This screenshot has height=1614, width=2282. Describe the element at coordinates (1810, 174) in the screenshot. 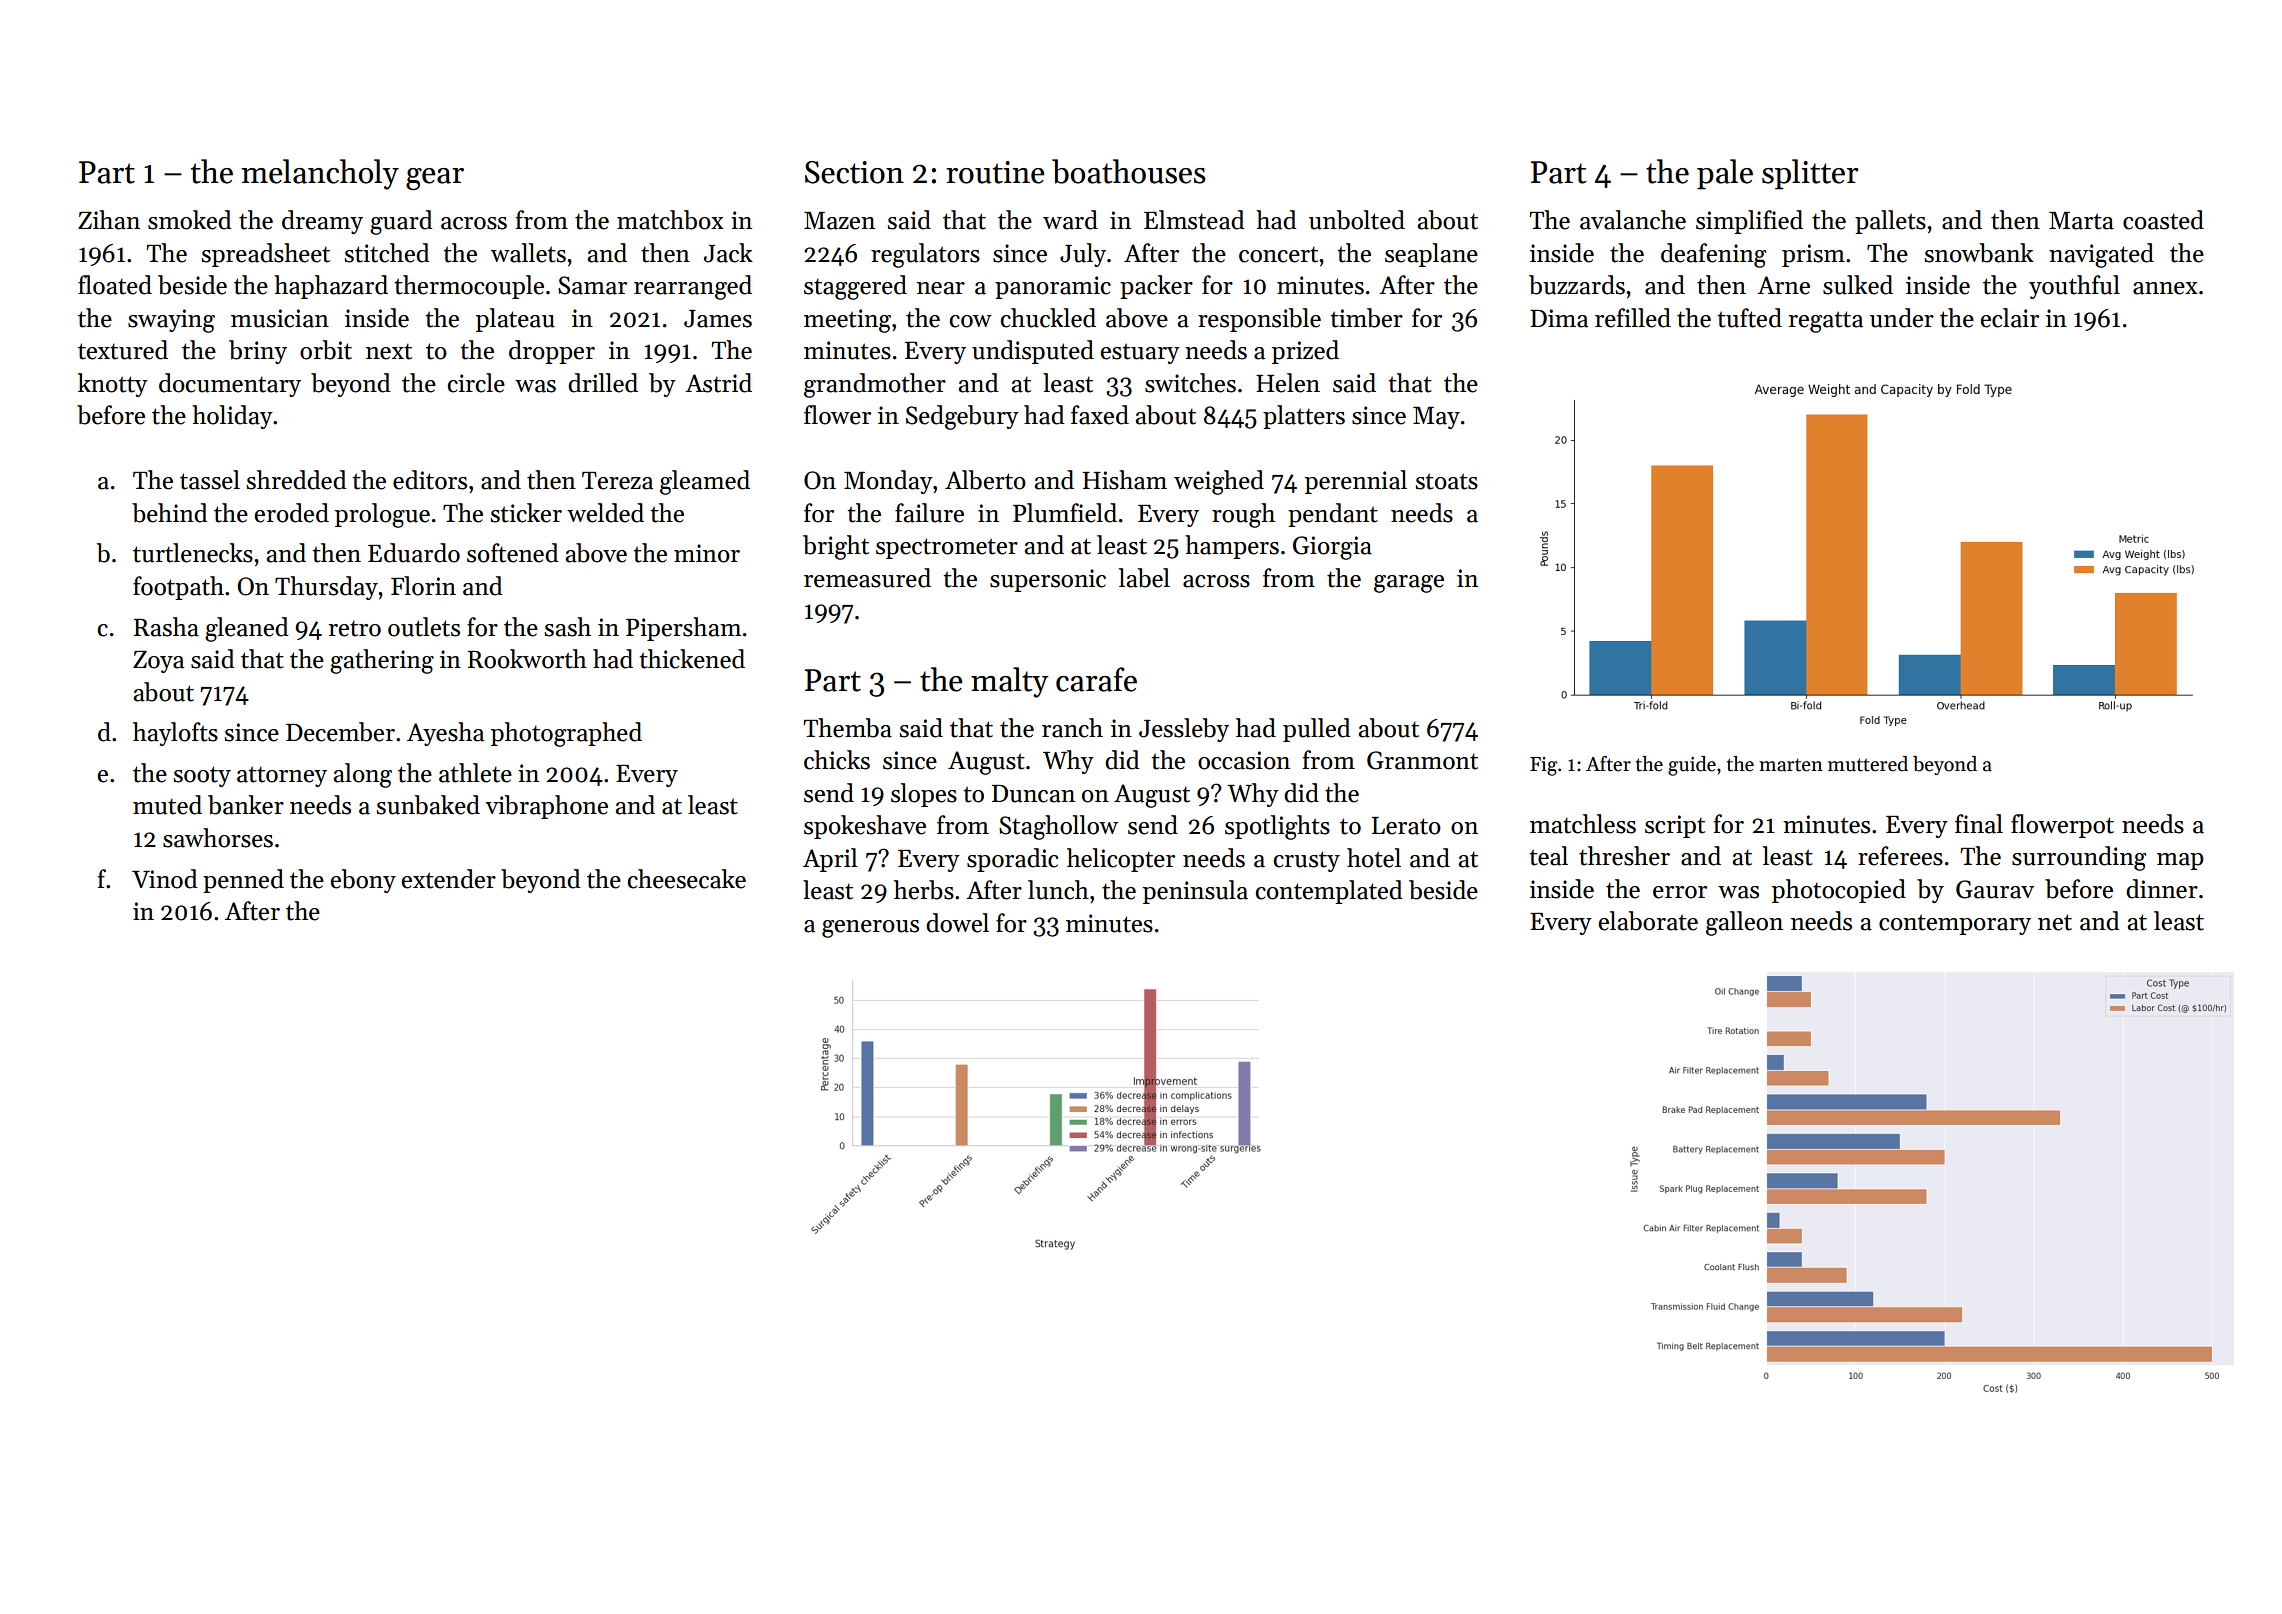

I see `splitter` at that location.
